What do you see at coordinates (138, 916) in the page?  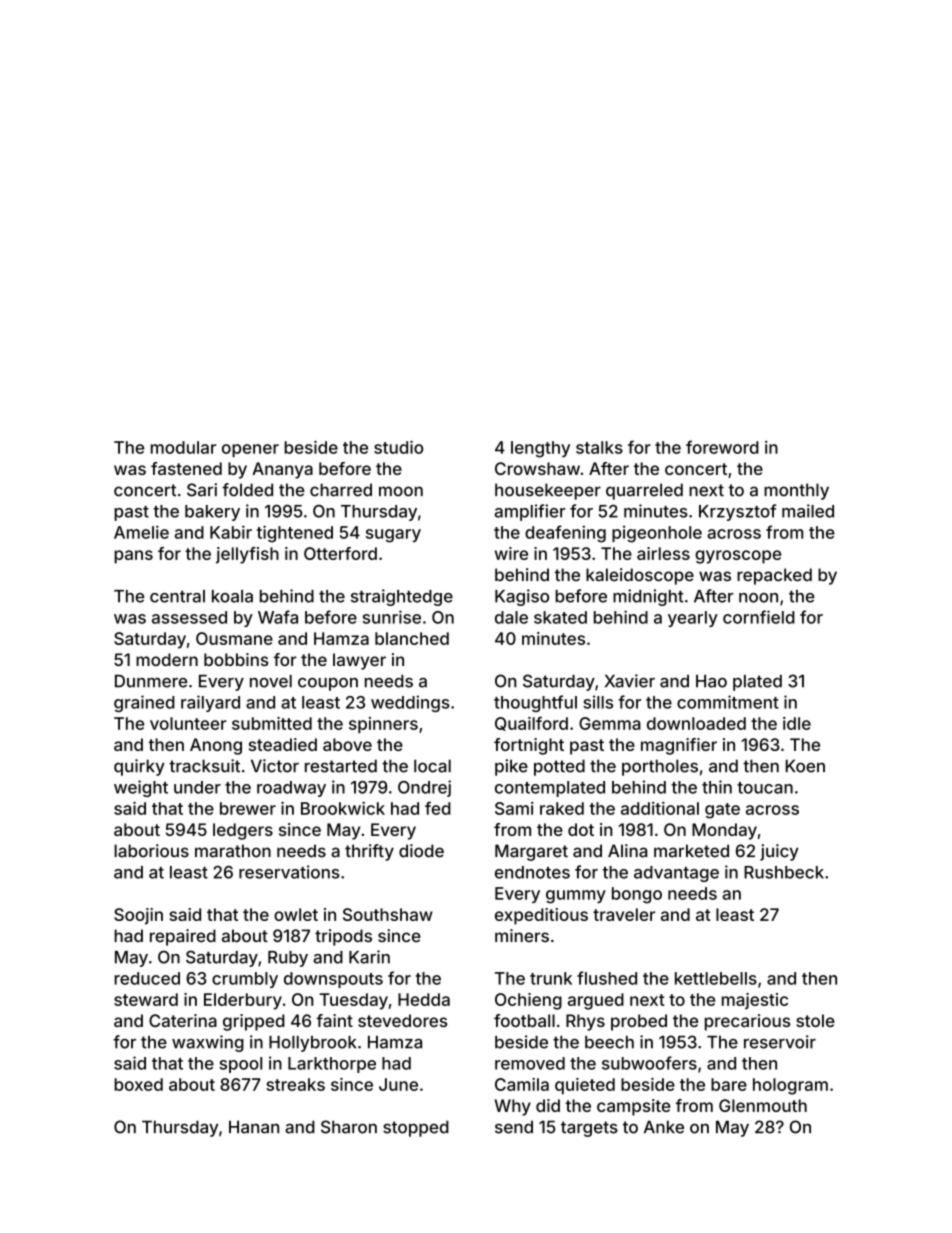 I see `Soojin` at bounding box center [138, 916].
